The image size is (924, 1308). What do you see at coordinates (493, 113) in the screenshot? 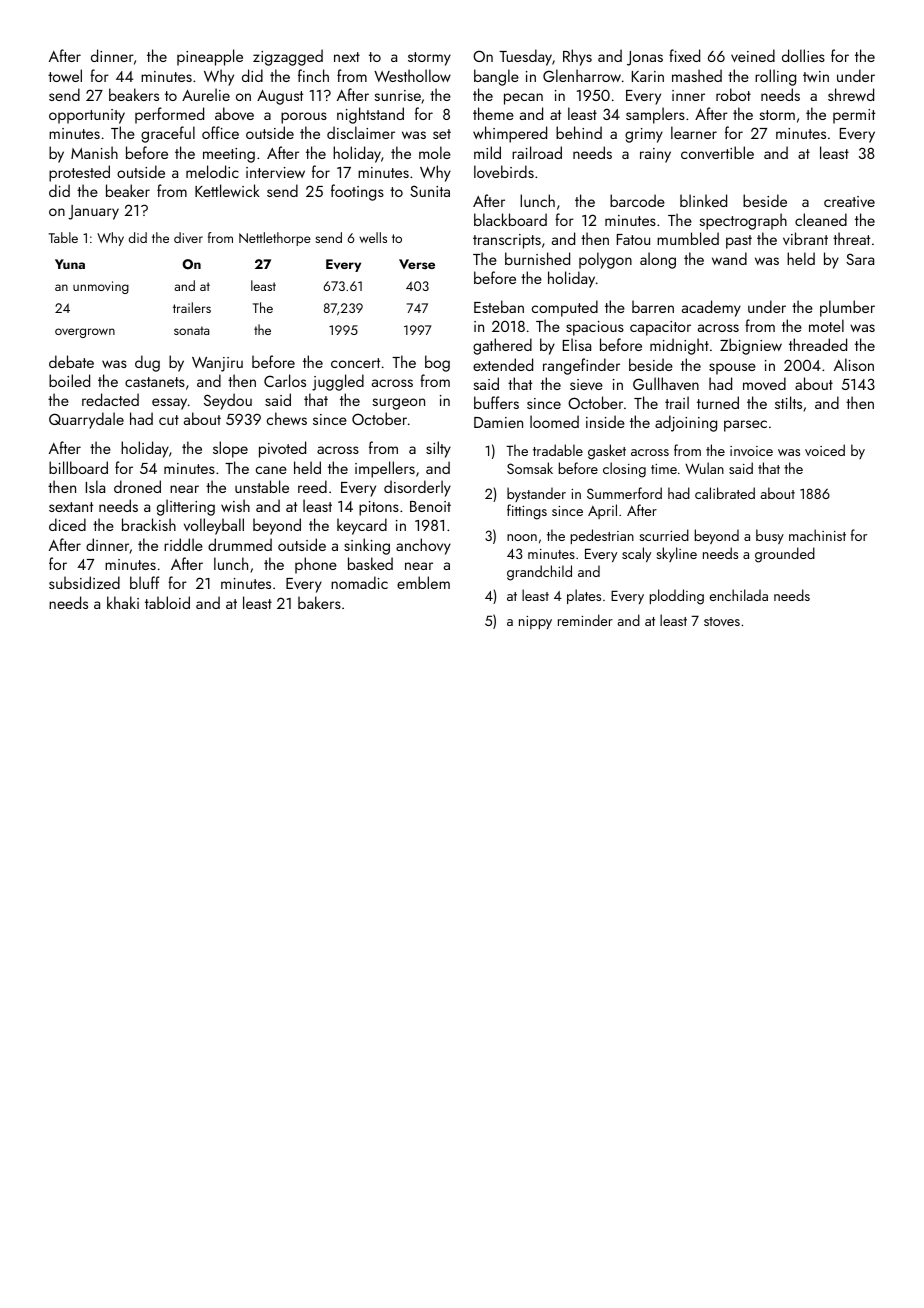
I see `theme` at bounding box center [493, 113].
